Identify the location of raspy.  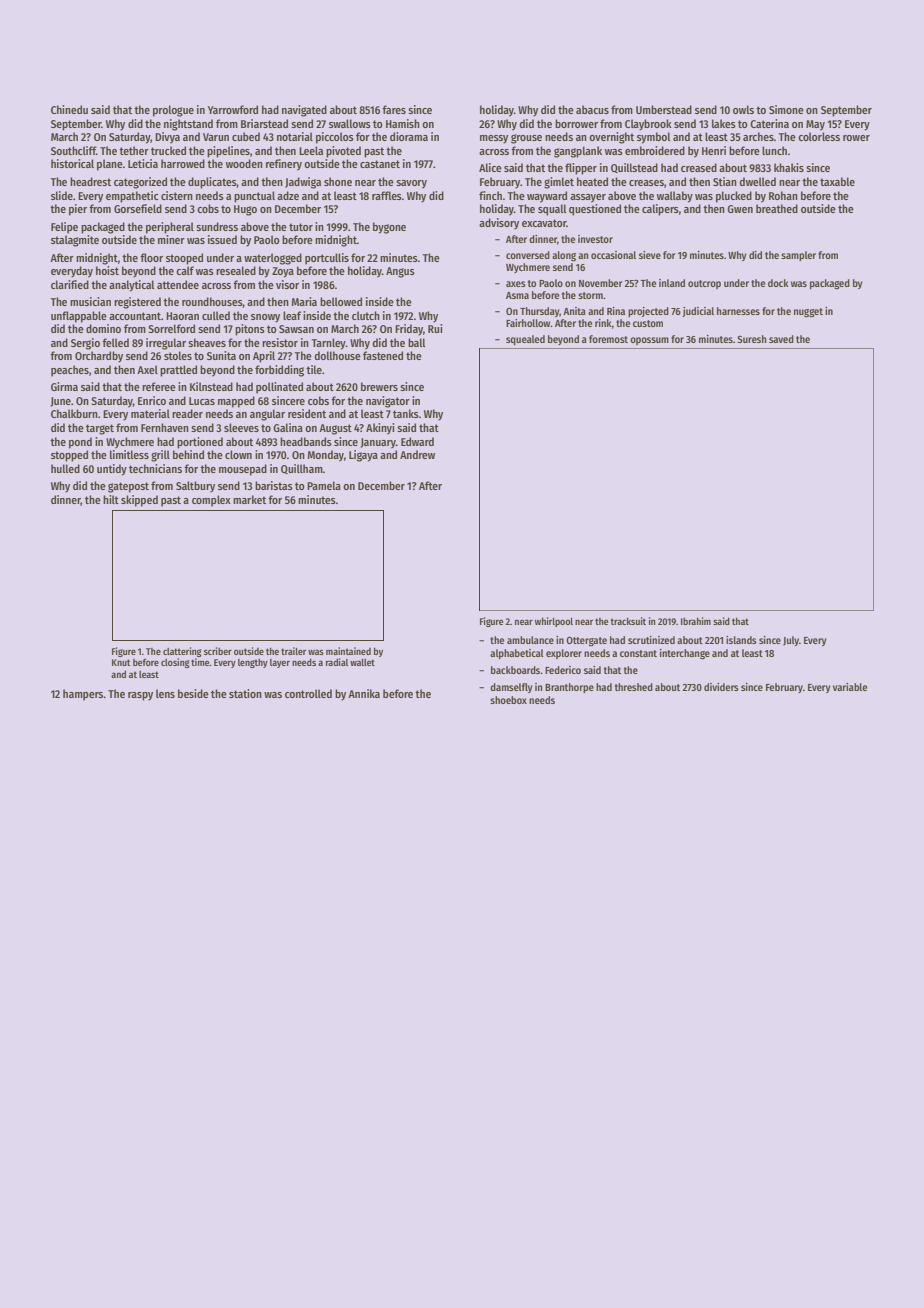
(140, 696).
